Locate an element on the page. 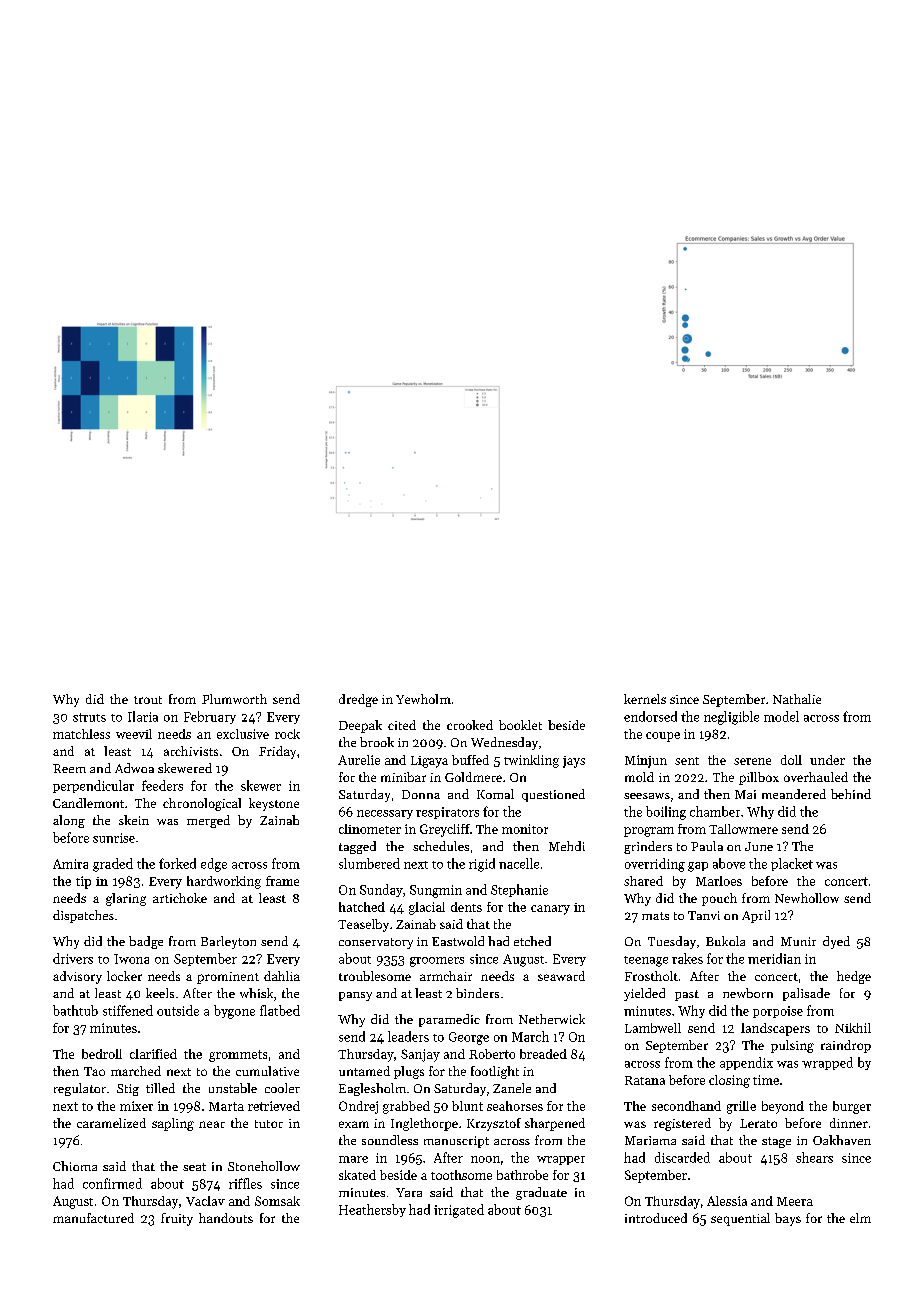 Image resolution: width=924 pixels, height=1308 pixels. canary is located at coordinates (550, 910).
